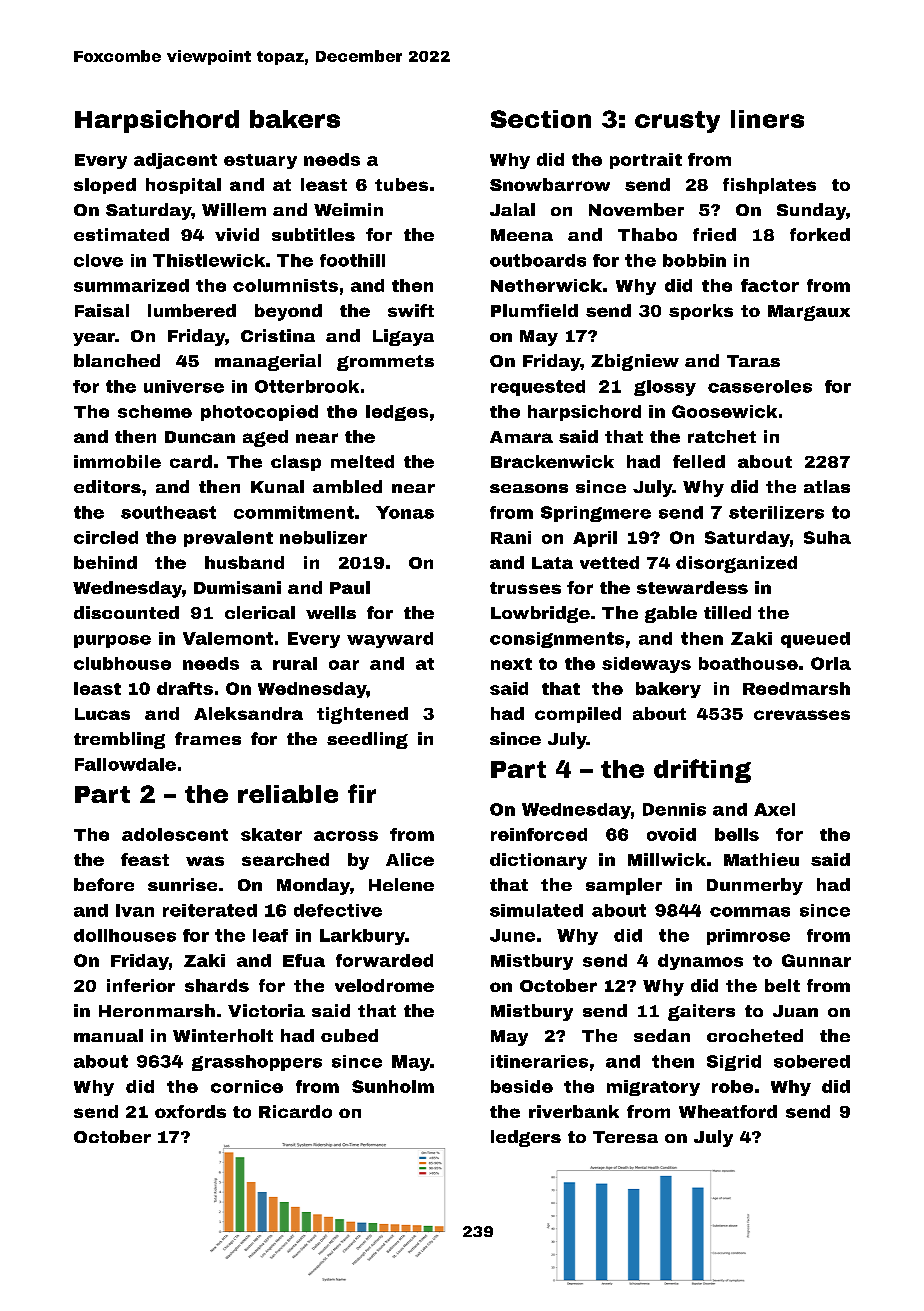  Describe the element at coordinates (390, 640) in the page. I see `wayward` at that location.
